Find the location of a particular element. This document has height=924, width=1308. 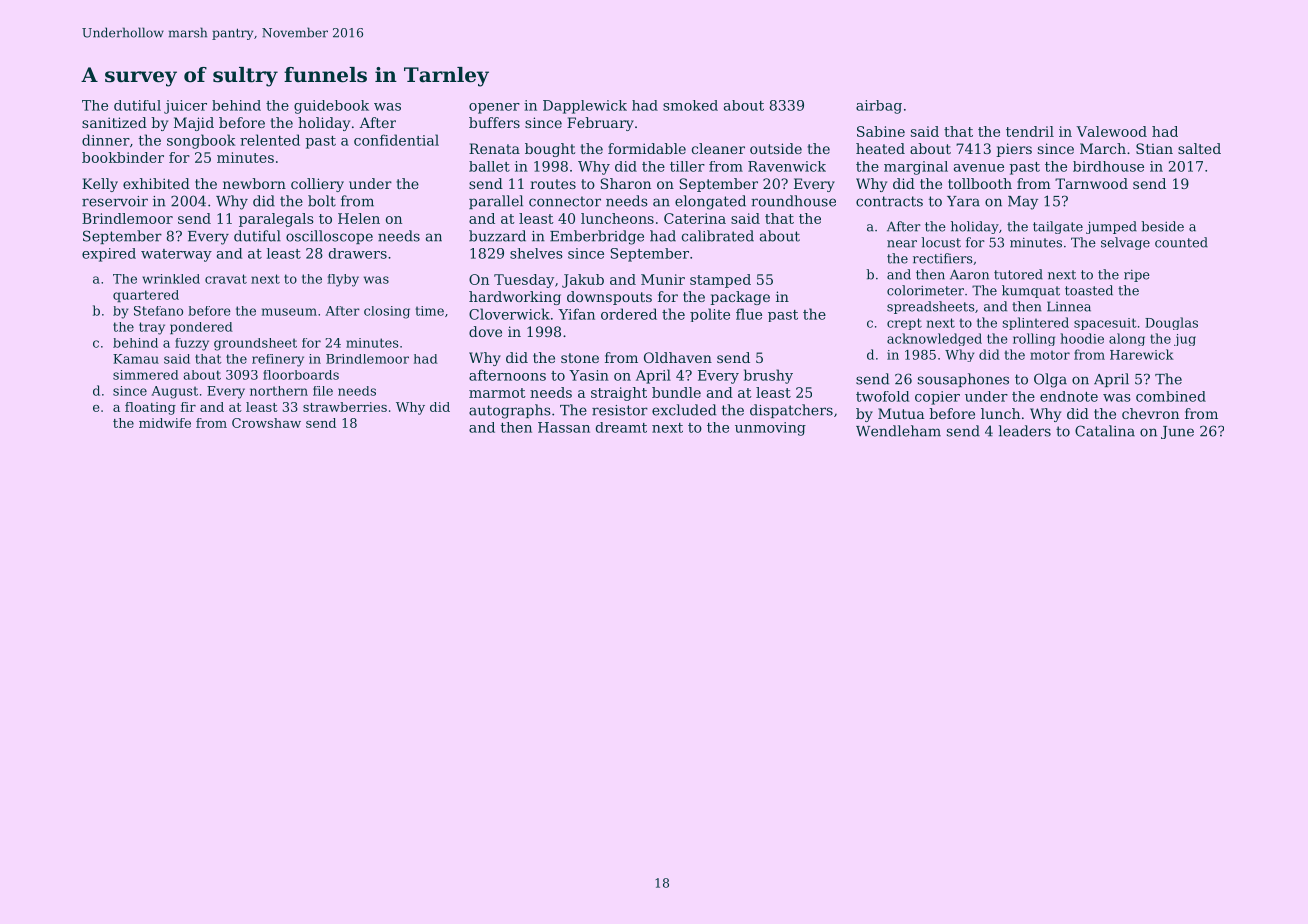

Caterina is located at coordinates (695, 218).
